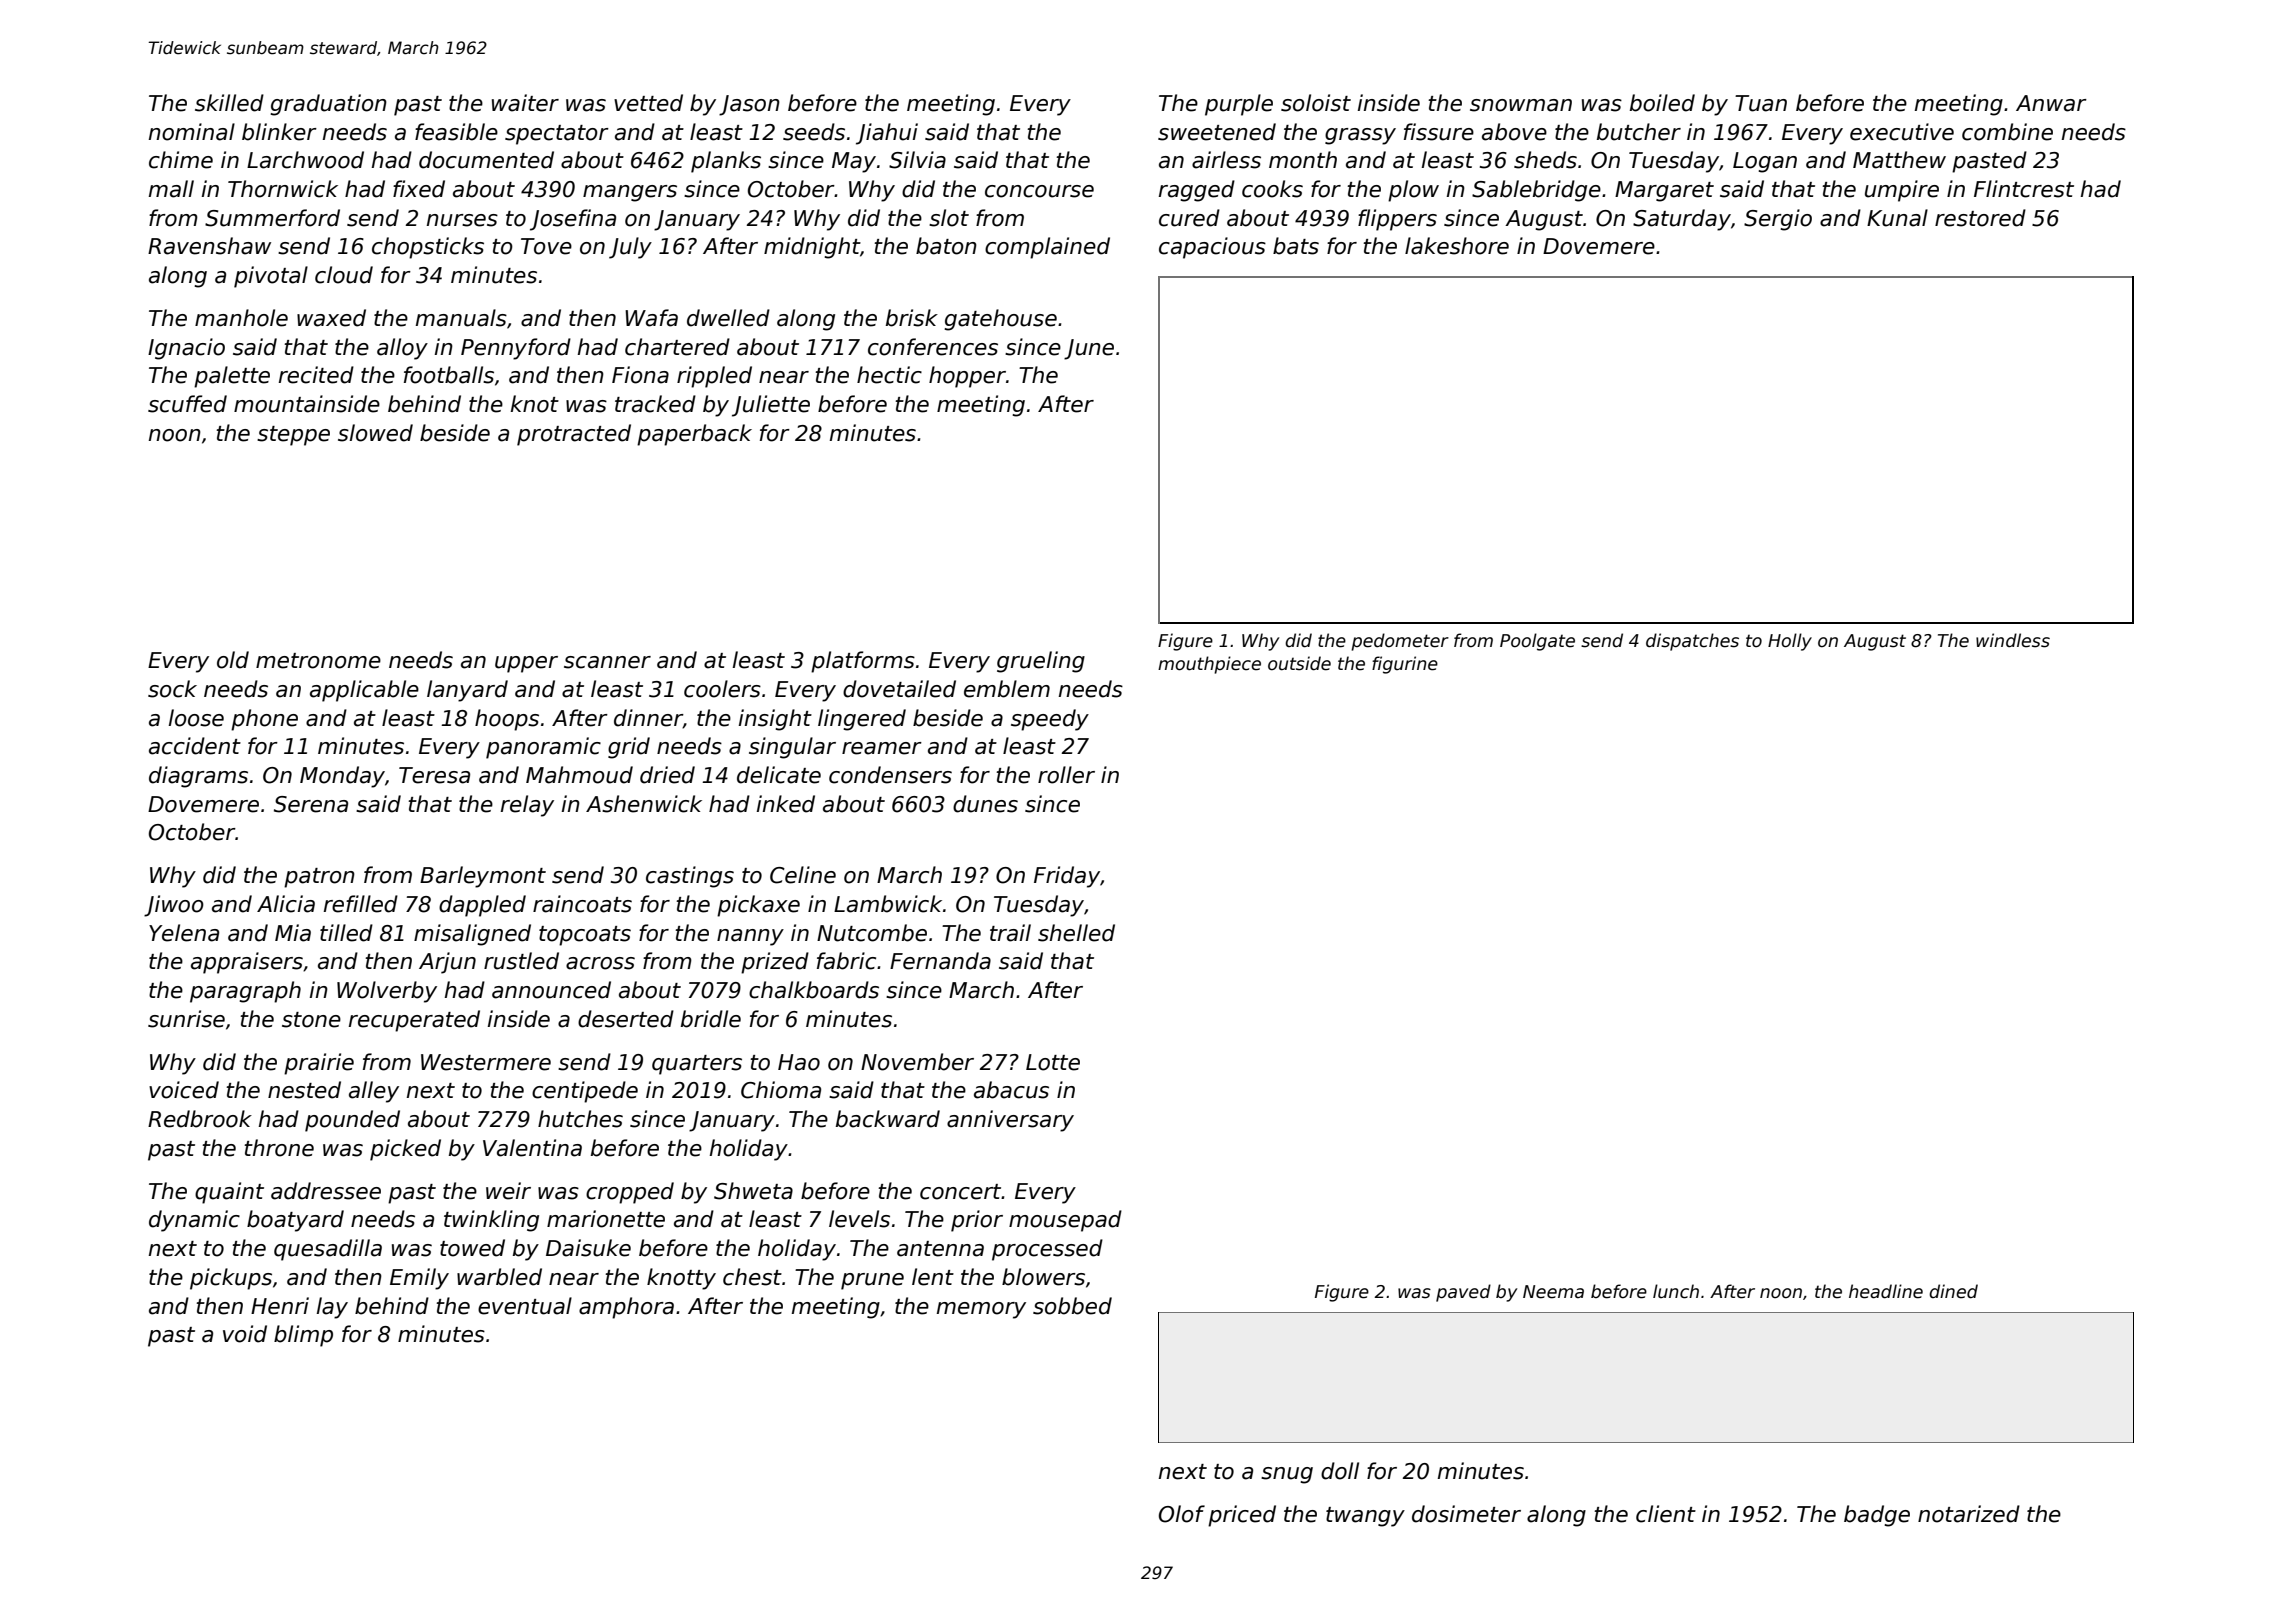  I want to click on blimp, so click(303, 1336).
